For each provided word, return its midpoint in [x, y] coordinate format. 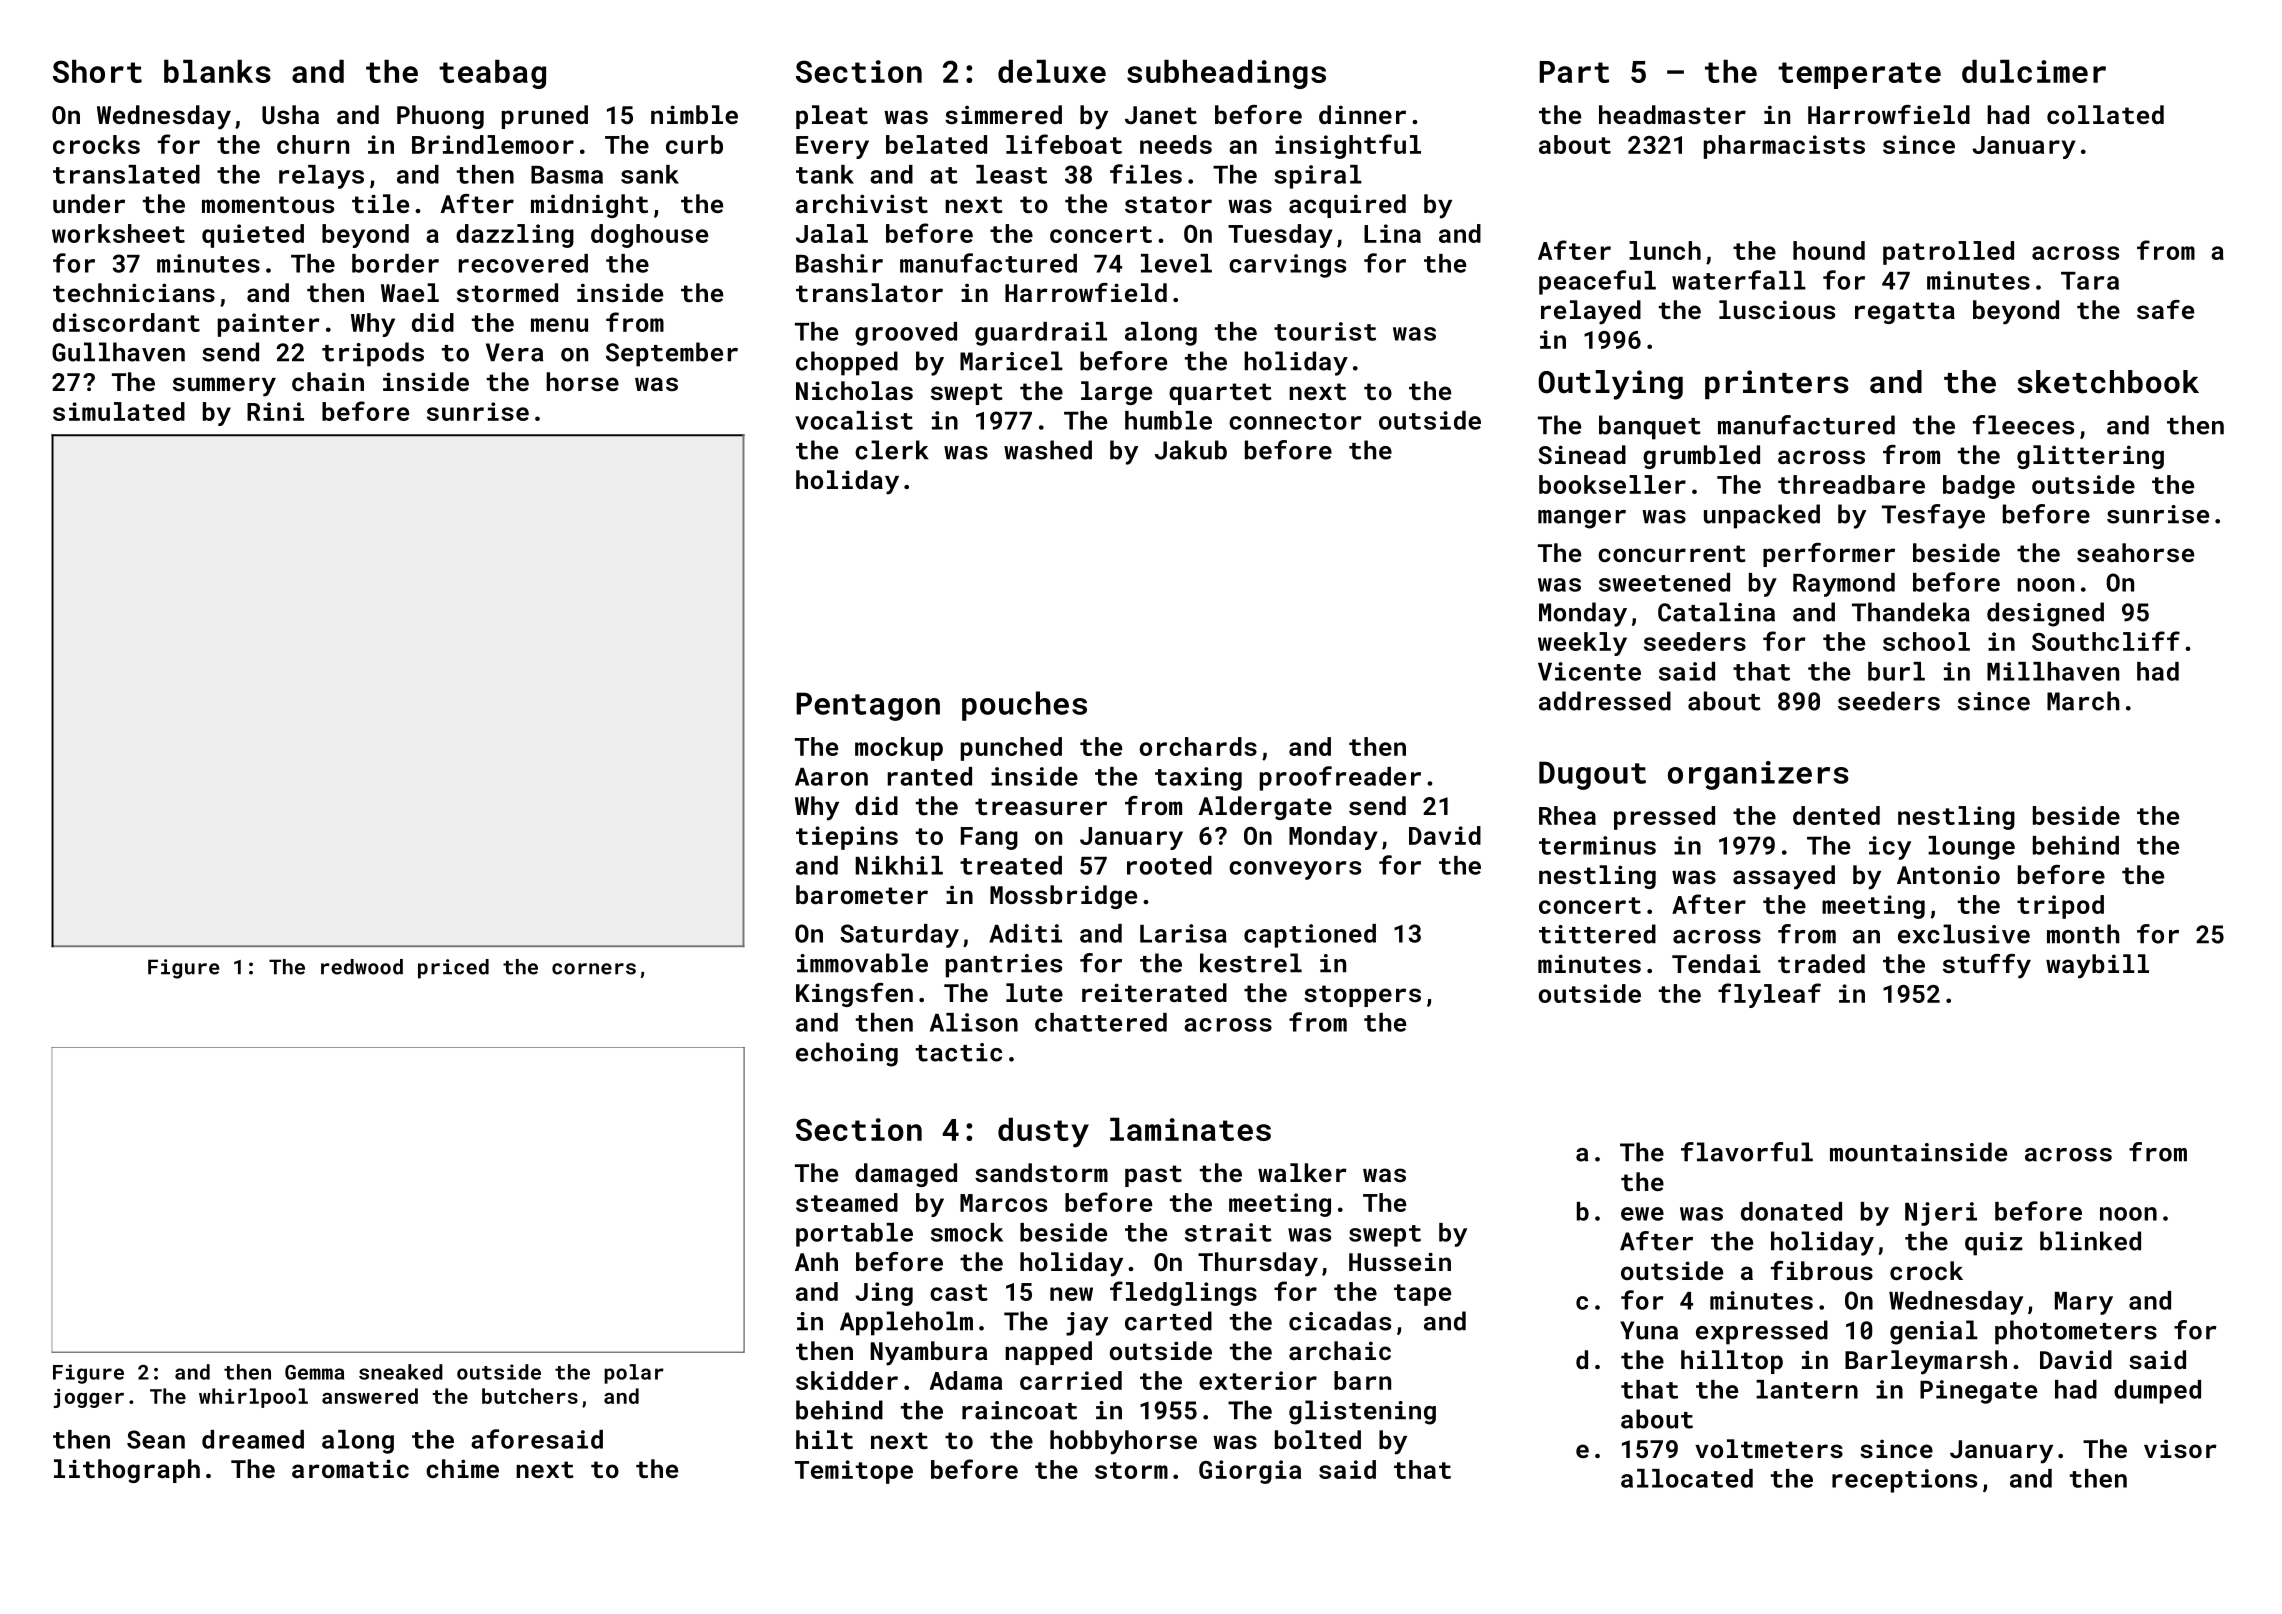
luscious [1777, 309]
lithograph [127, 1471]
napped [1048, 1353]
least [1011, 174]
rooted [1169, 865]
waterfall [1739, 280]
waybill [2097, 966]
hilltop [1732, 1362]
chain [328, 381]
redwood [362, 967]
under [89, 203]
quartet [1220, 394]
